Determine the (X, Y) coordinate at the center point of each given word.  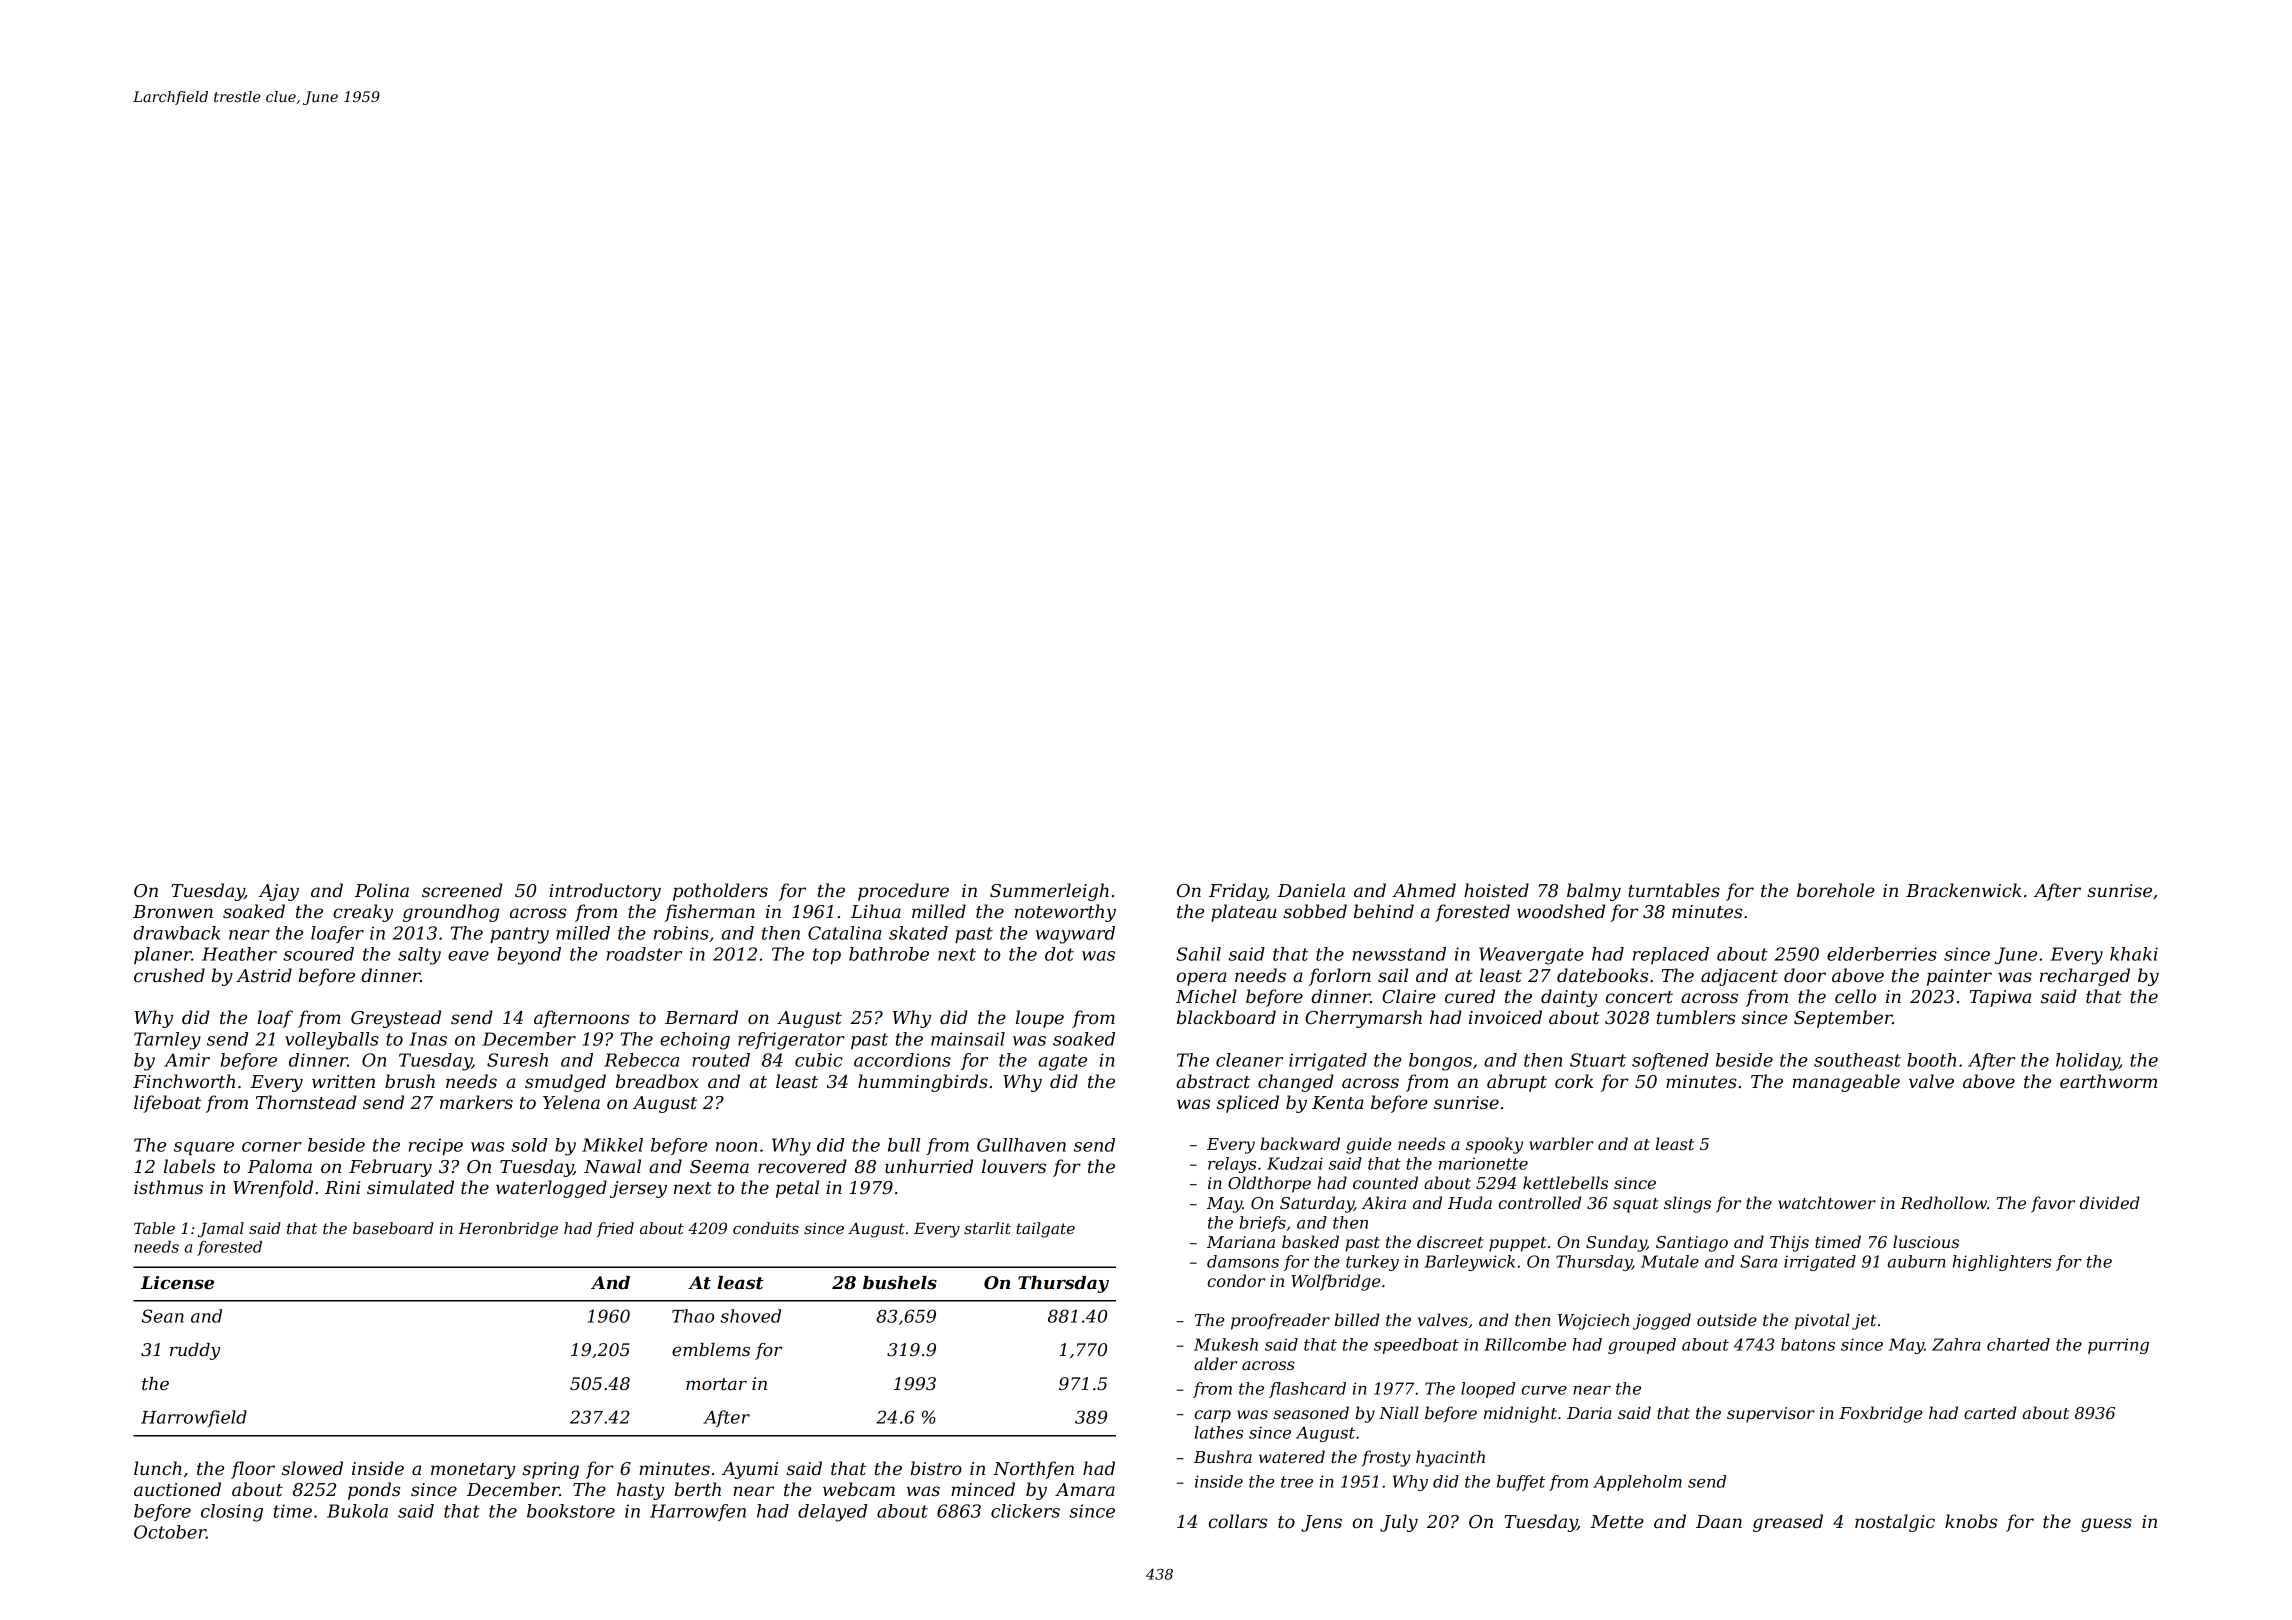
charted (2018, 1344)
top (827, 956)
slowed (312, 1468)
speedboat (1416, 1346)
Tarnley (167, 1041)
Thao (693, 1316)
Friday (1238, 892)
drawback (176, 933)
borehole (1836, 890)
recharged (2085, 977)
